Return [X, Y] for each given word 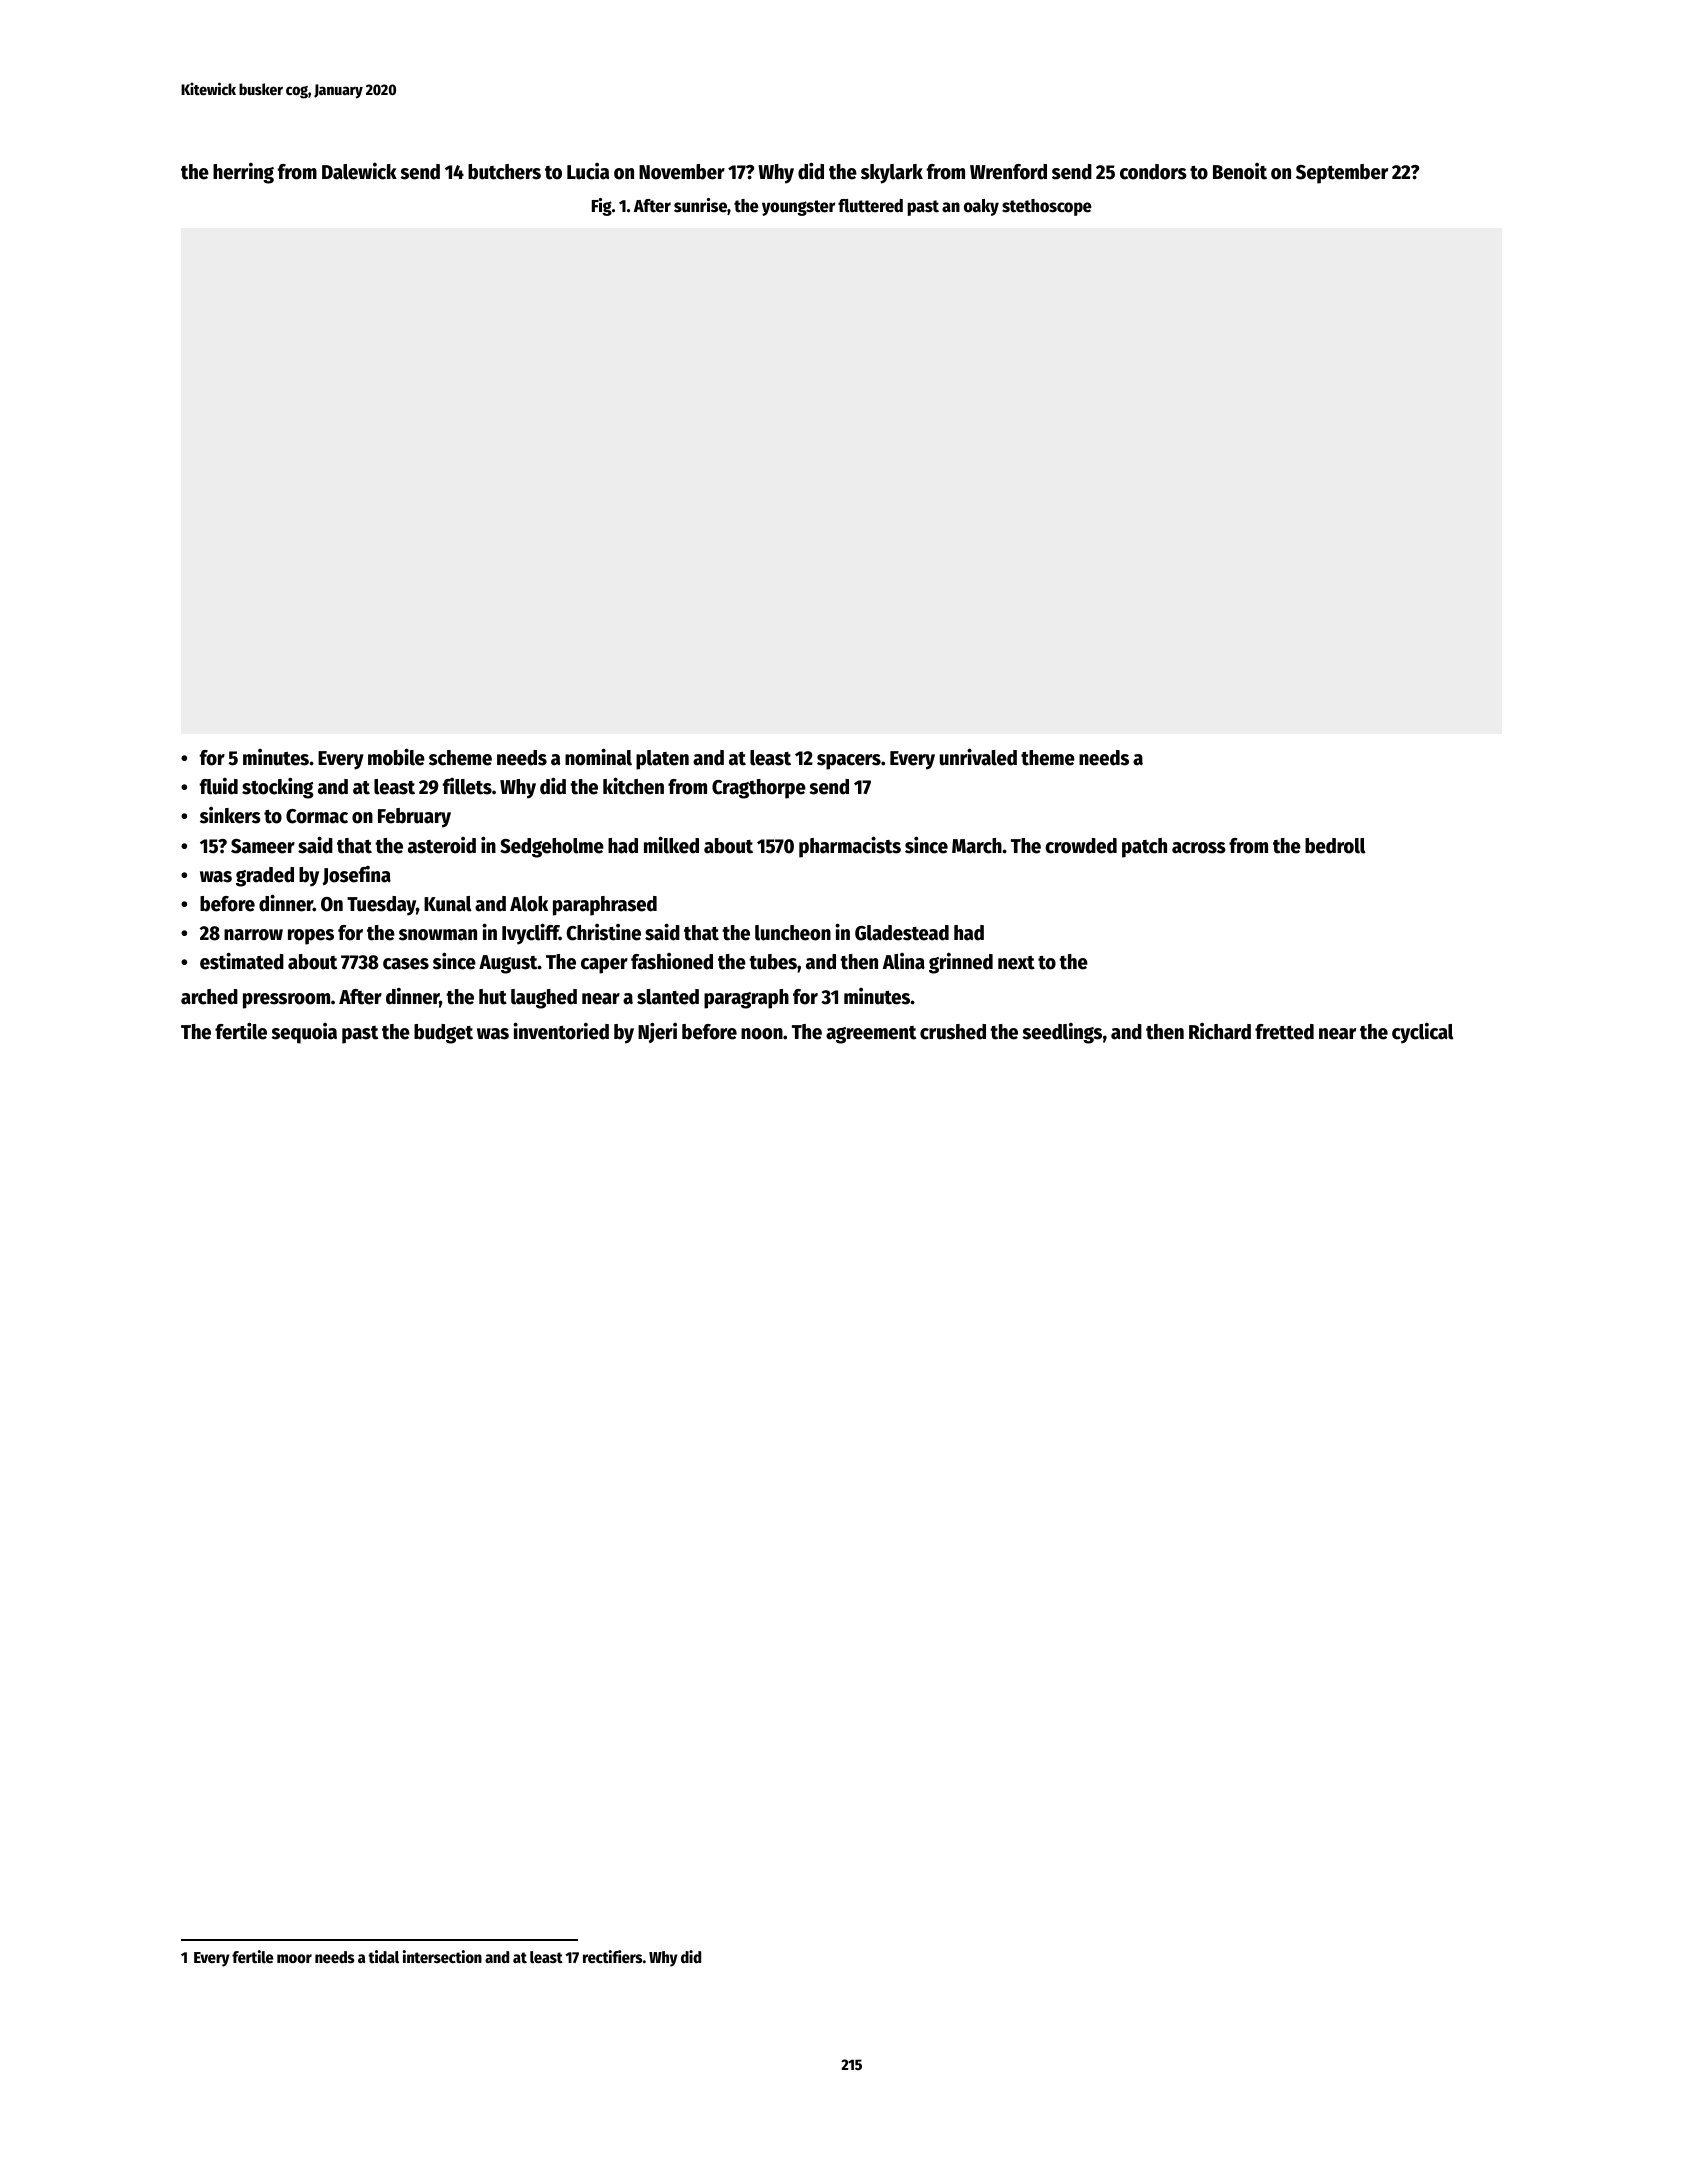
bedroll [1335, 846]
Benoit [1240, 171]
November [682, 172]
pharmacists [850, 847]
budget [443, 1034]
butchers [504, 172]
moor [294, 1959]
